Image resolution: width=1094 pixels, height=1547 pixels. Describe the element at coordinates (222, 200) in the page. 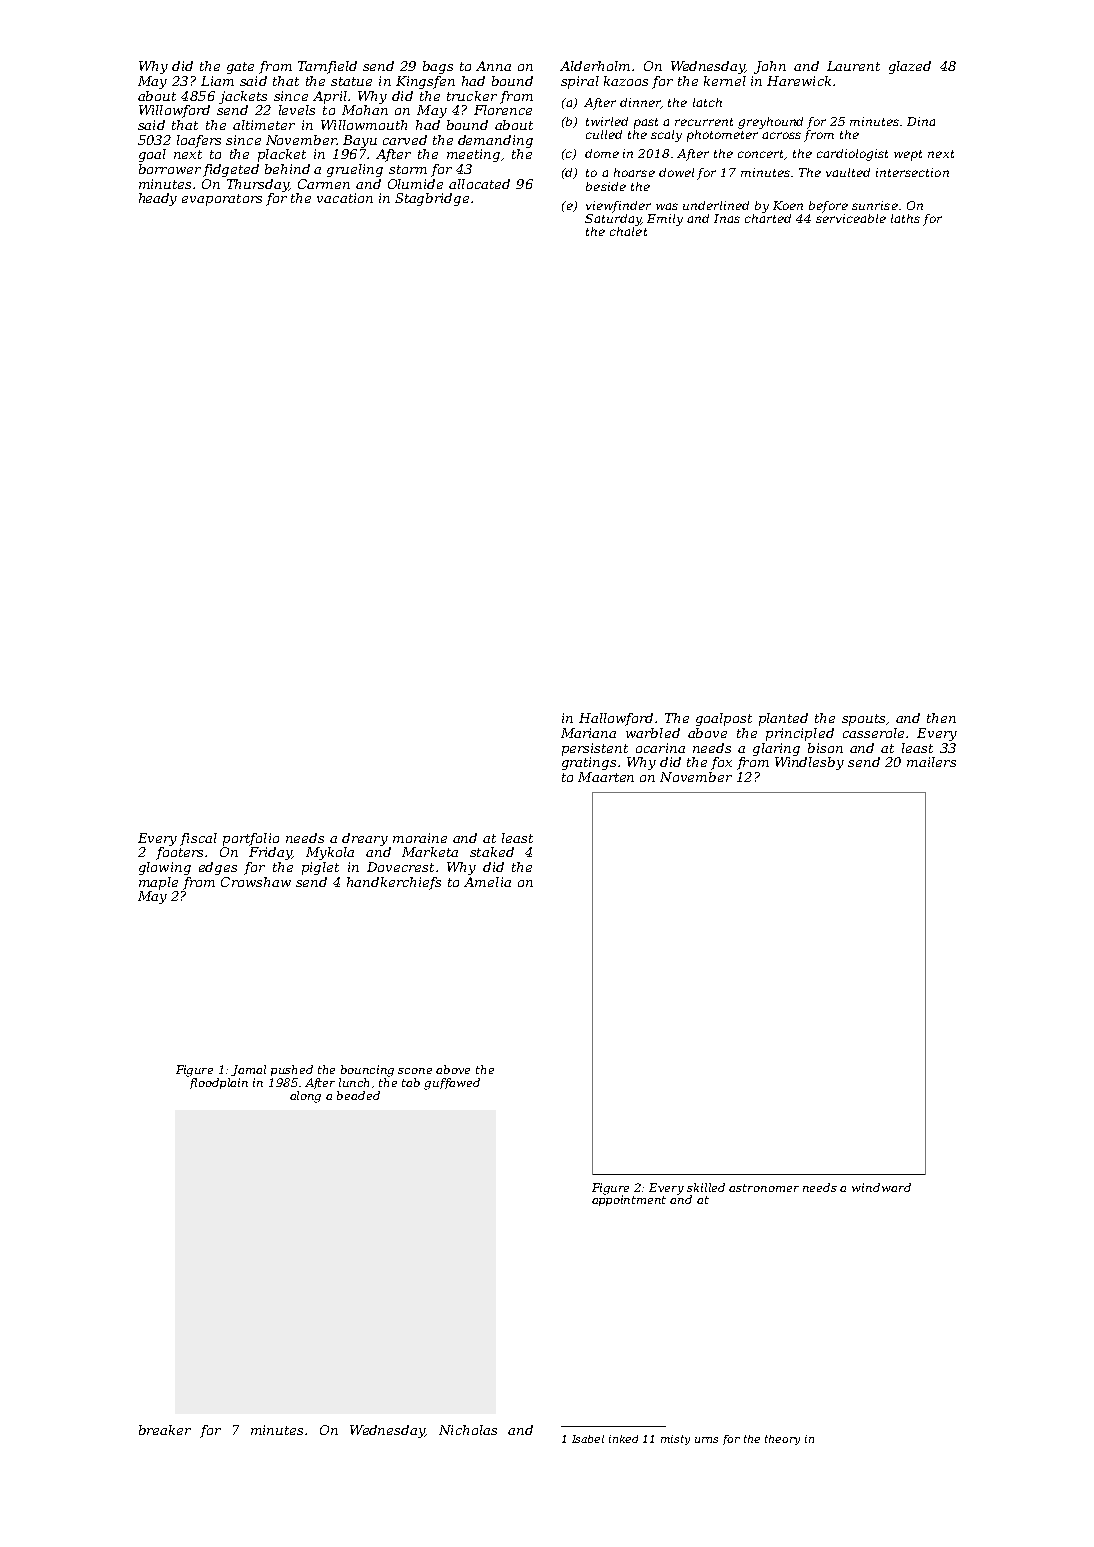

I see `evaporators` at that location.
